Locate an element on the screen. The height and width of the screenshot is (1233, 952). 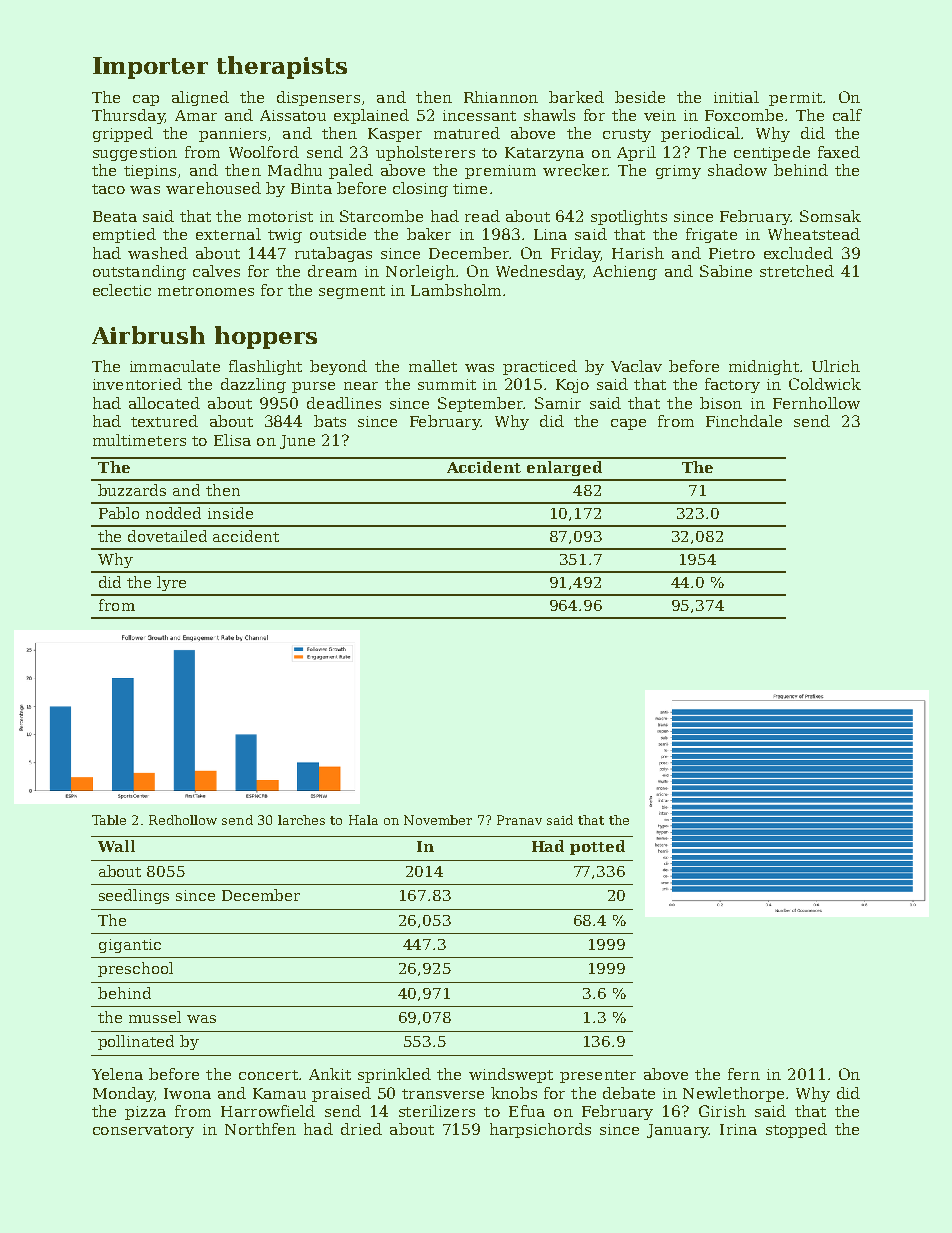
Northfen is located at coordinates (260, 1129).
